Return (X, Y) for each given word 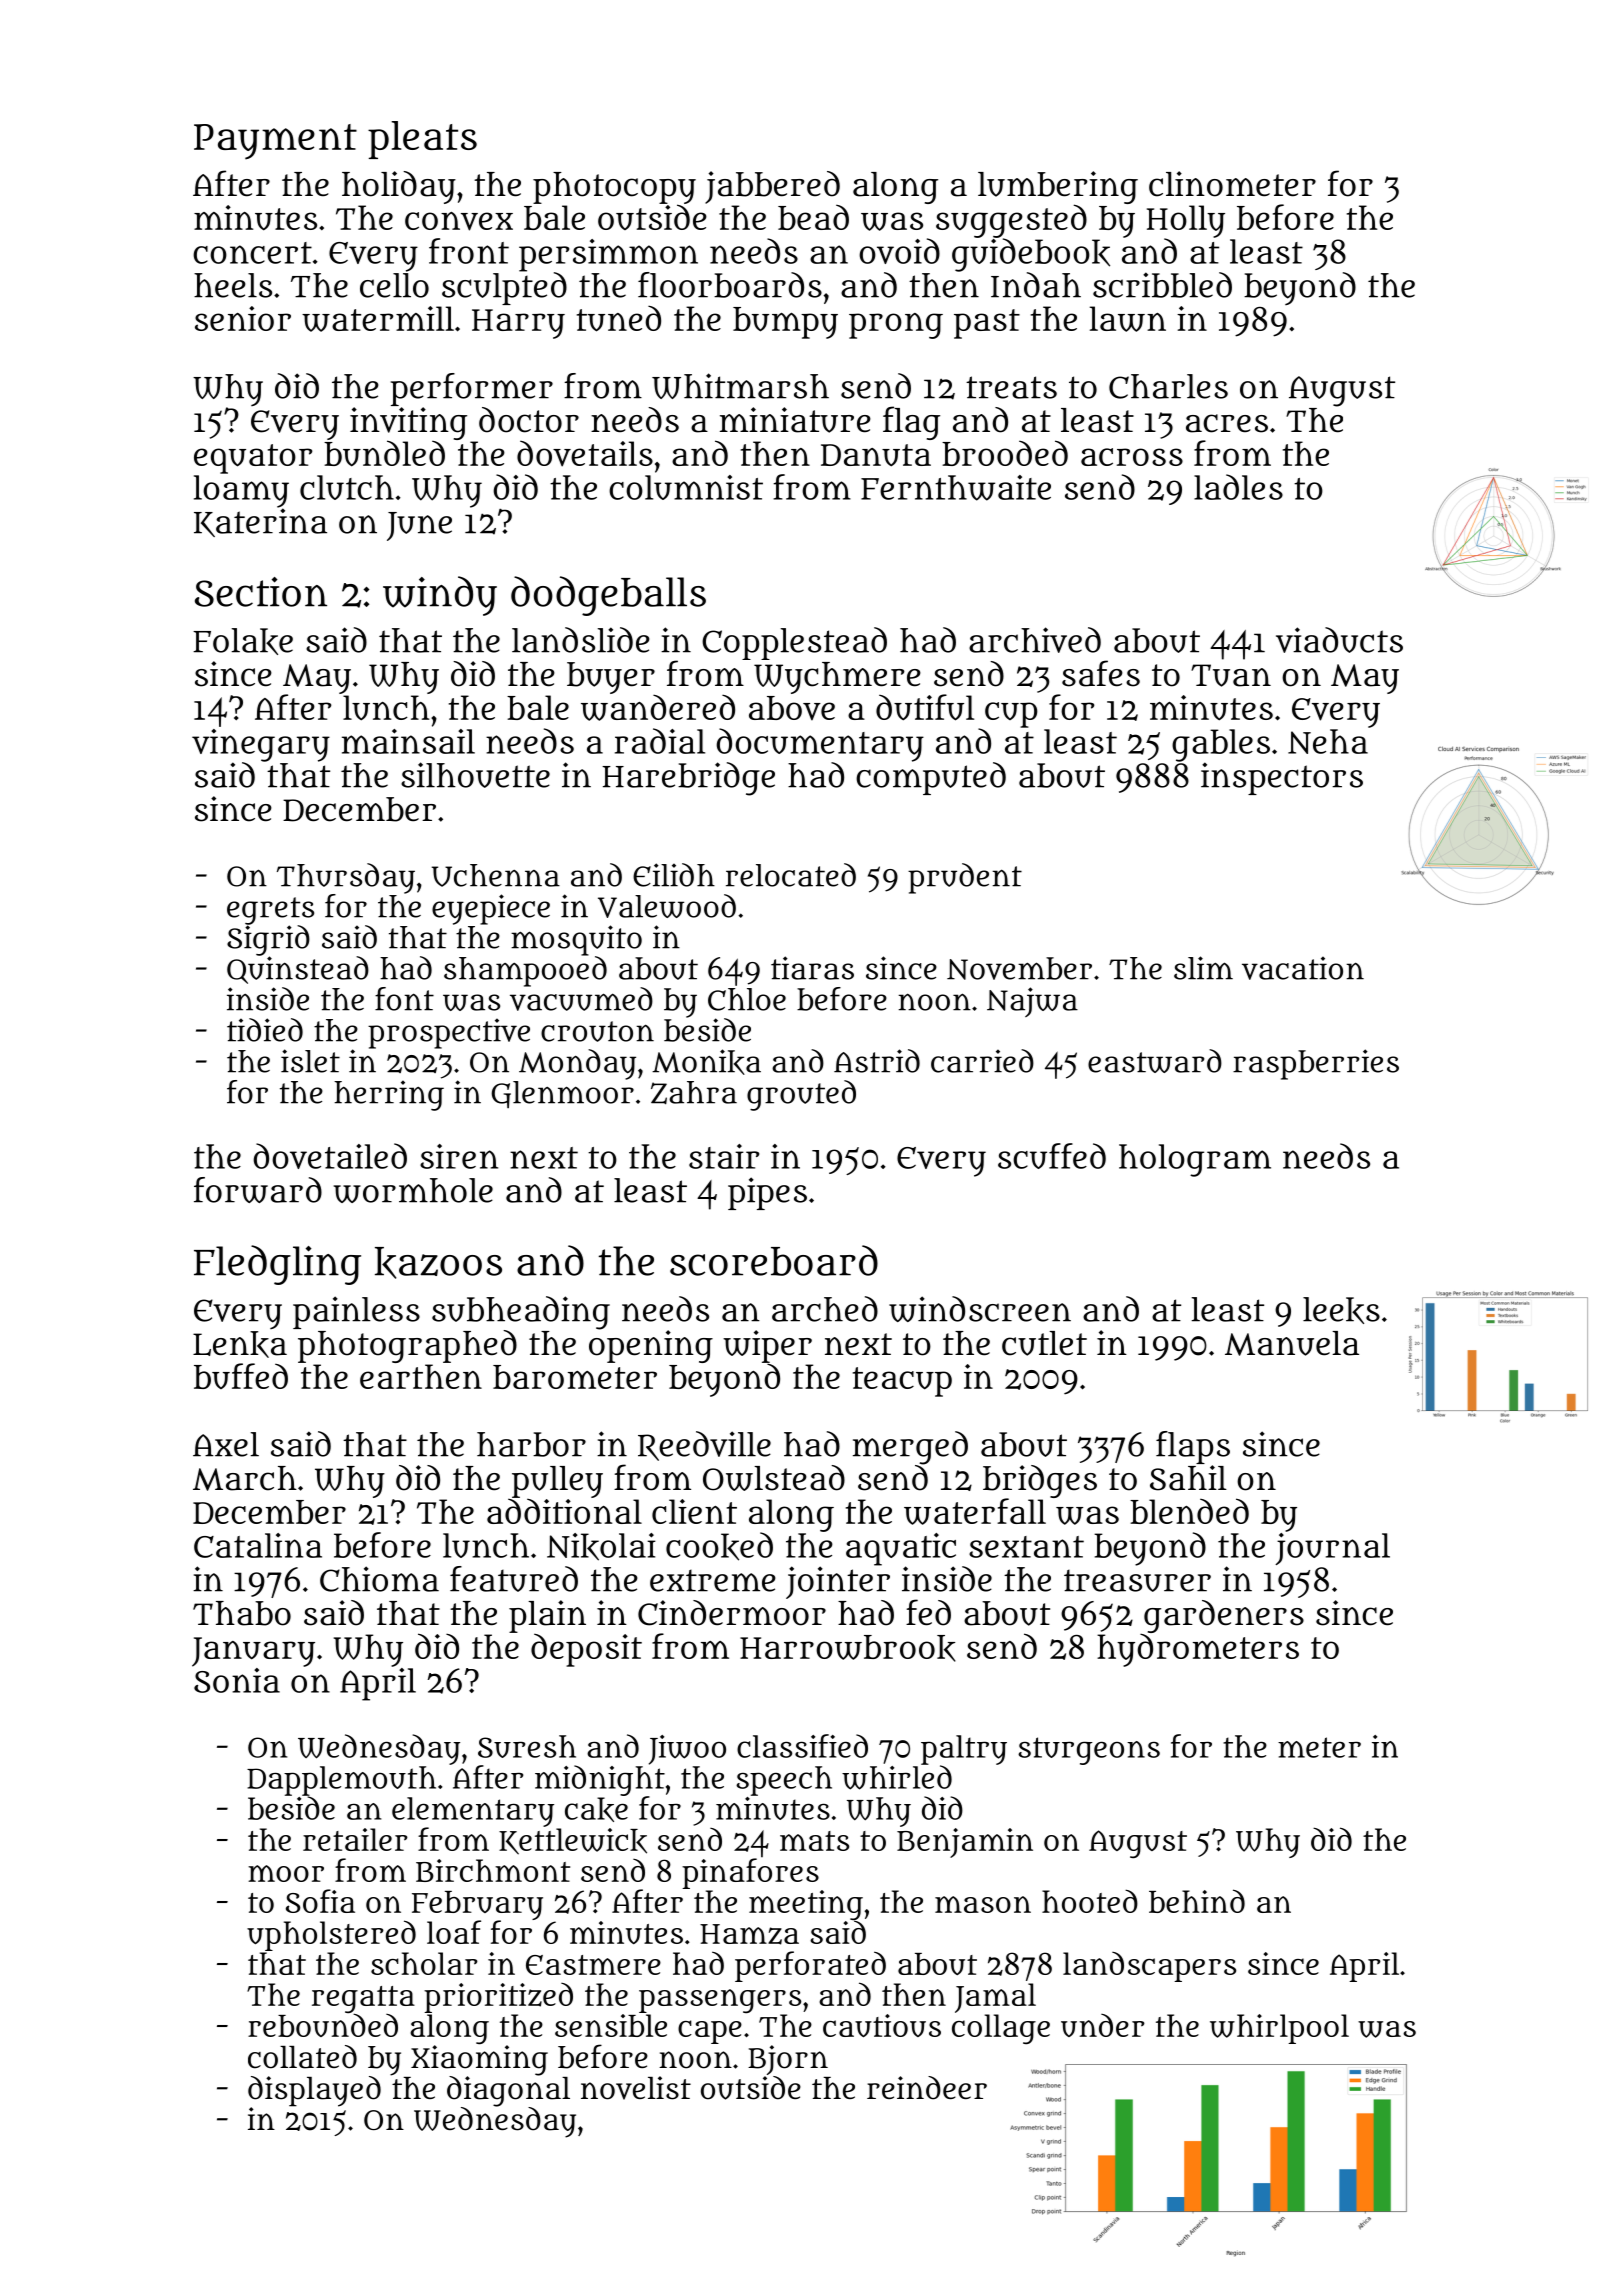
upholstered (331, 1935)
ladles (1238, 487)
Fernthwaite (956, 488)
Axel (226, 1444)
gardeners (1224, 1616)
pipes (767, 1193)
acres (1227, 423)
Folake (243, 641)
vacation (1303, 968)
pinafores (750, 1873)
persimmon (608, 255)
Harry (518, 324)
